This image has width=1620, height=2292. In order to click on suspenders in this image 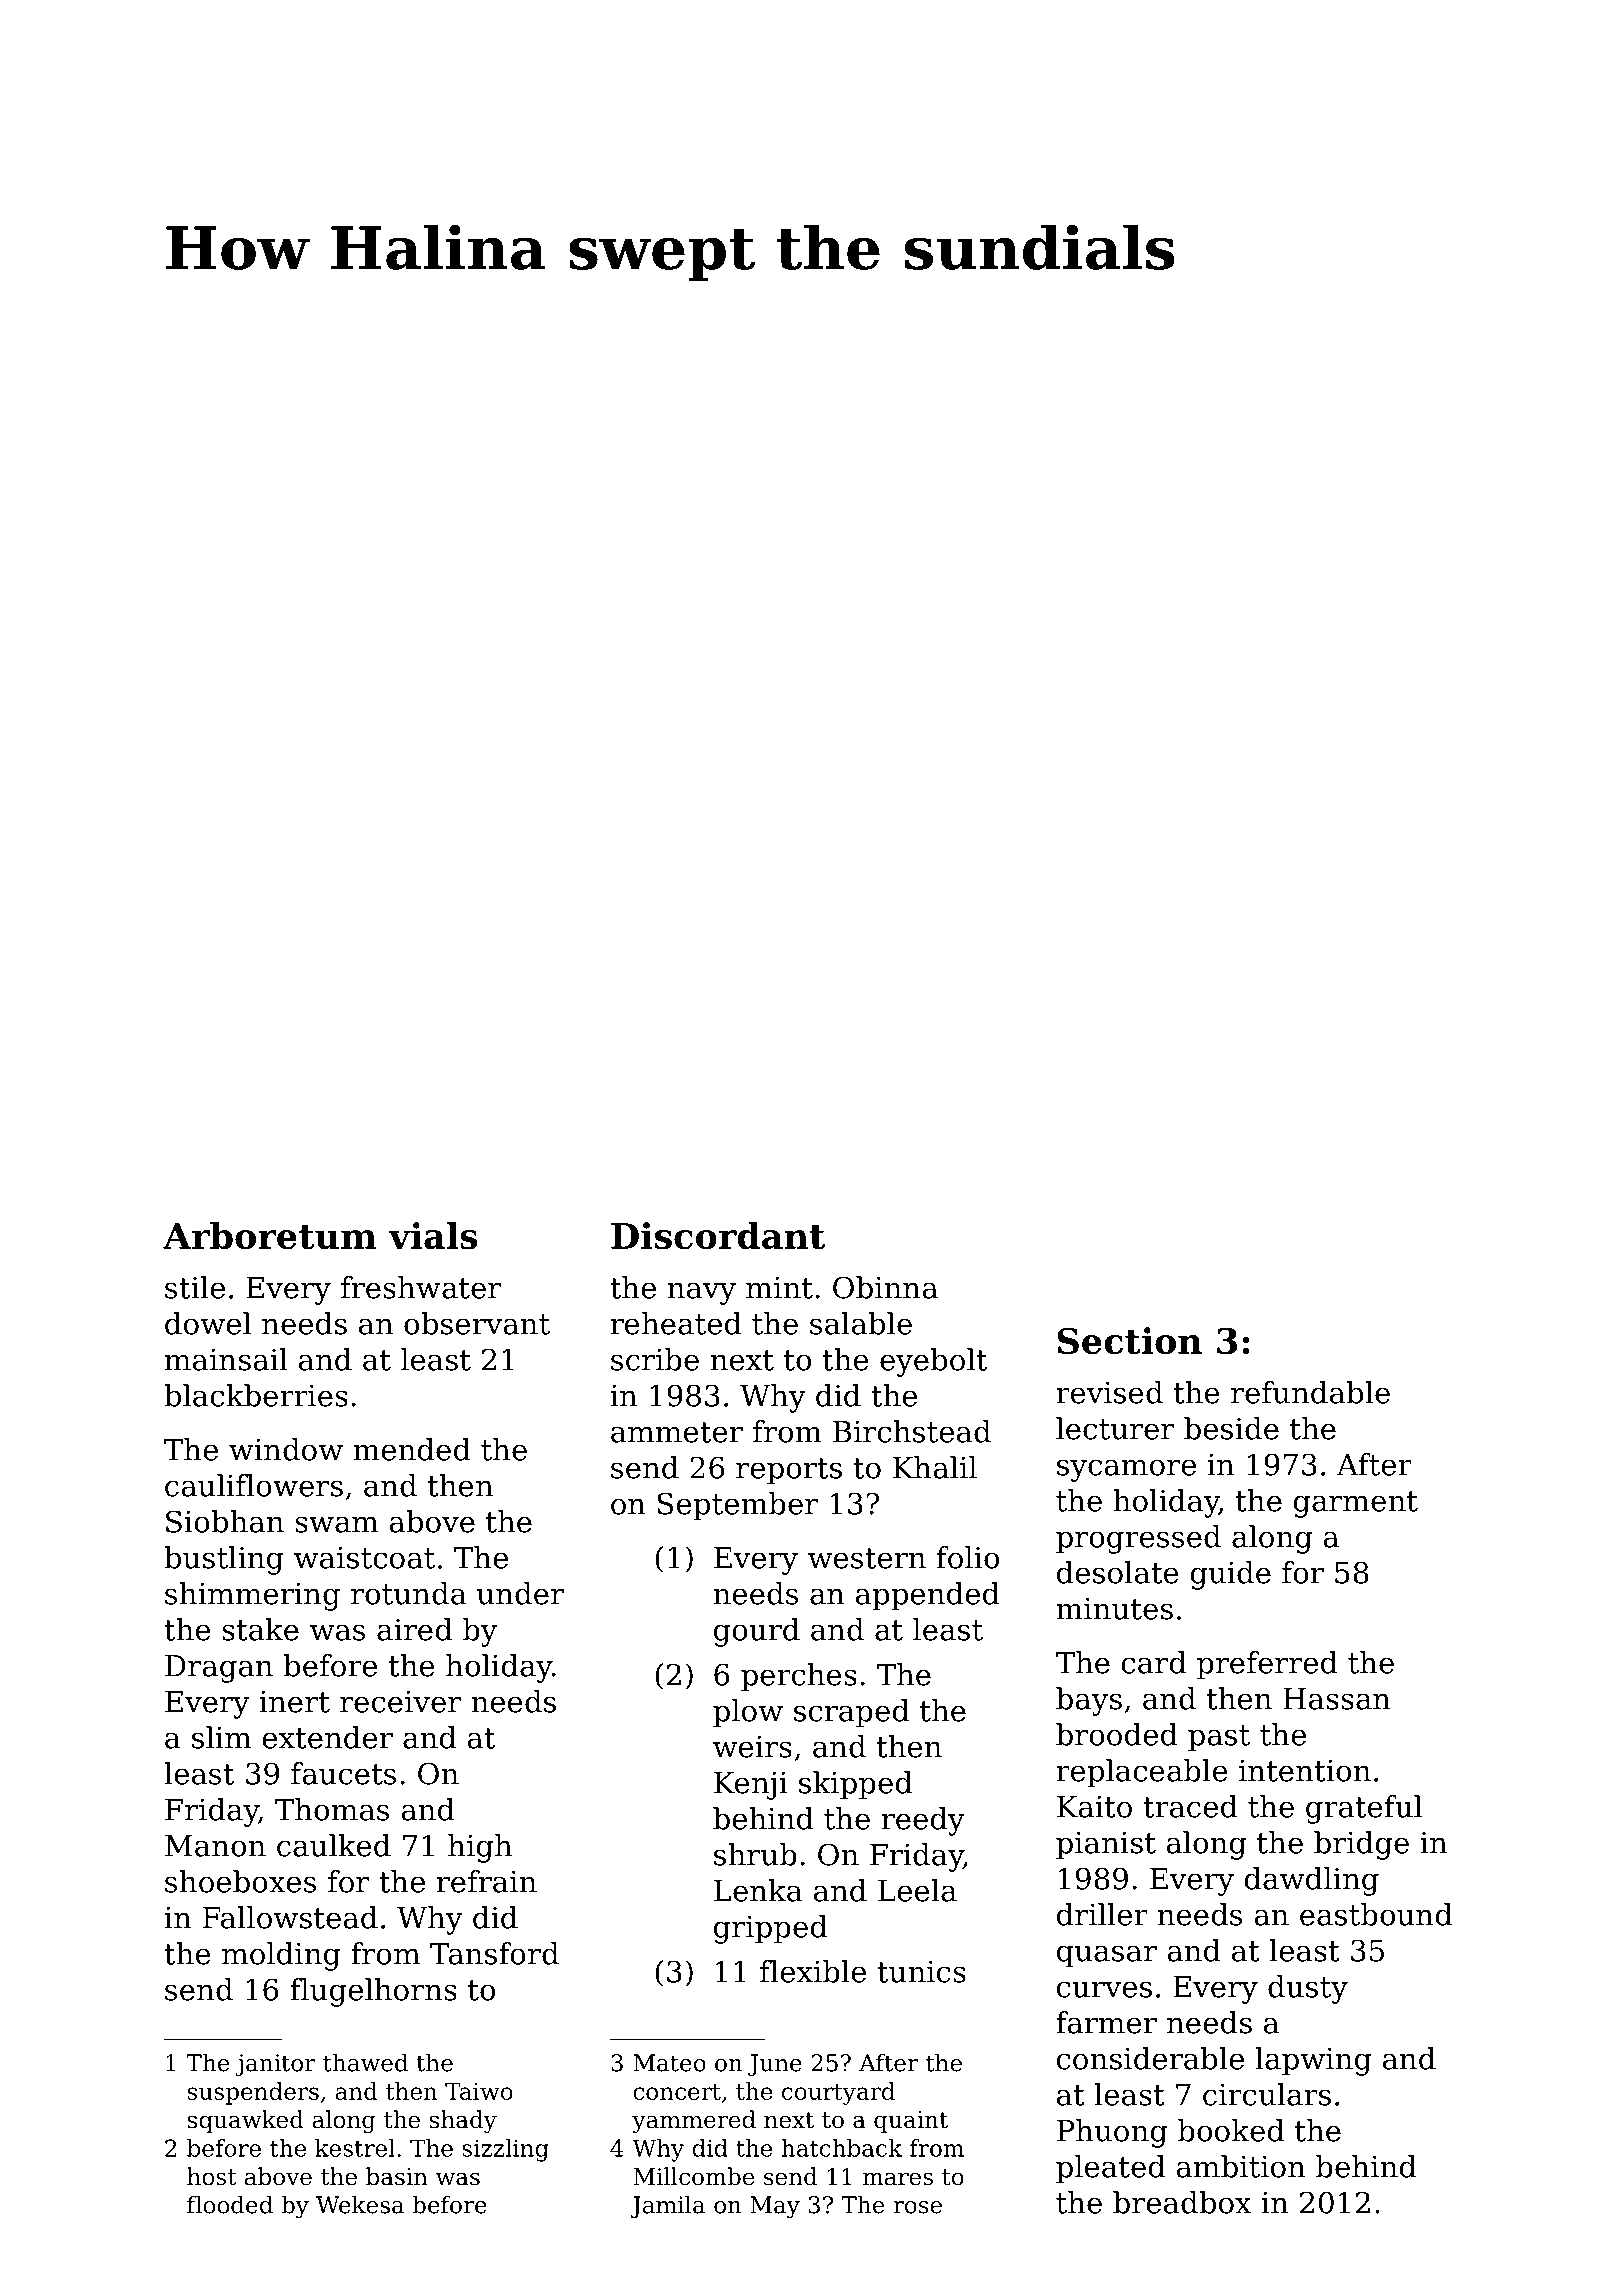, I will do `click(253, 2093)`.
